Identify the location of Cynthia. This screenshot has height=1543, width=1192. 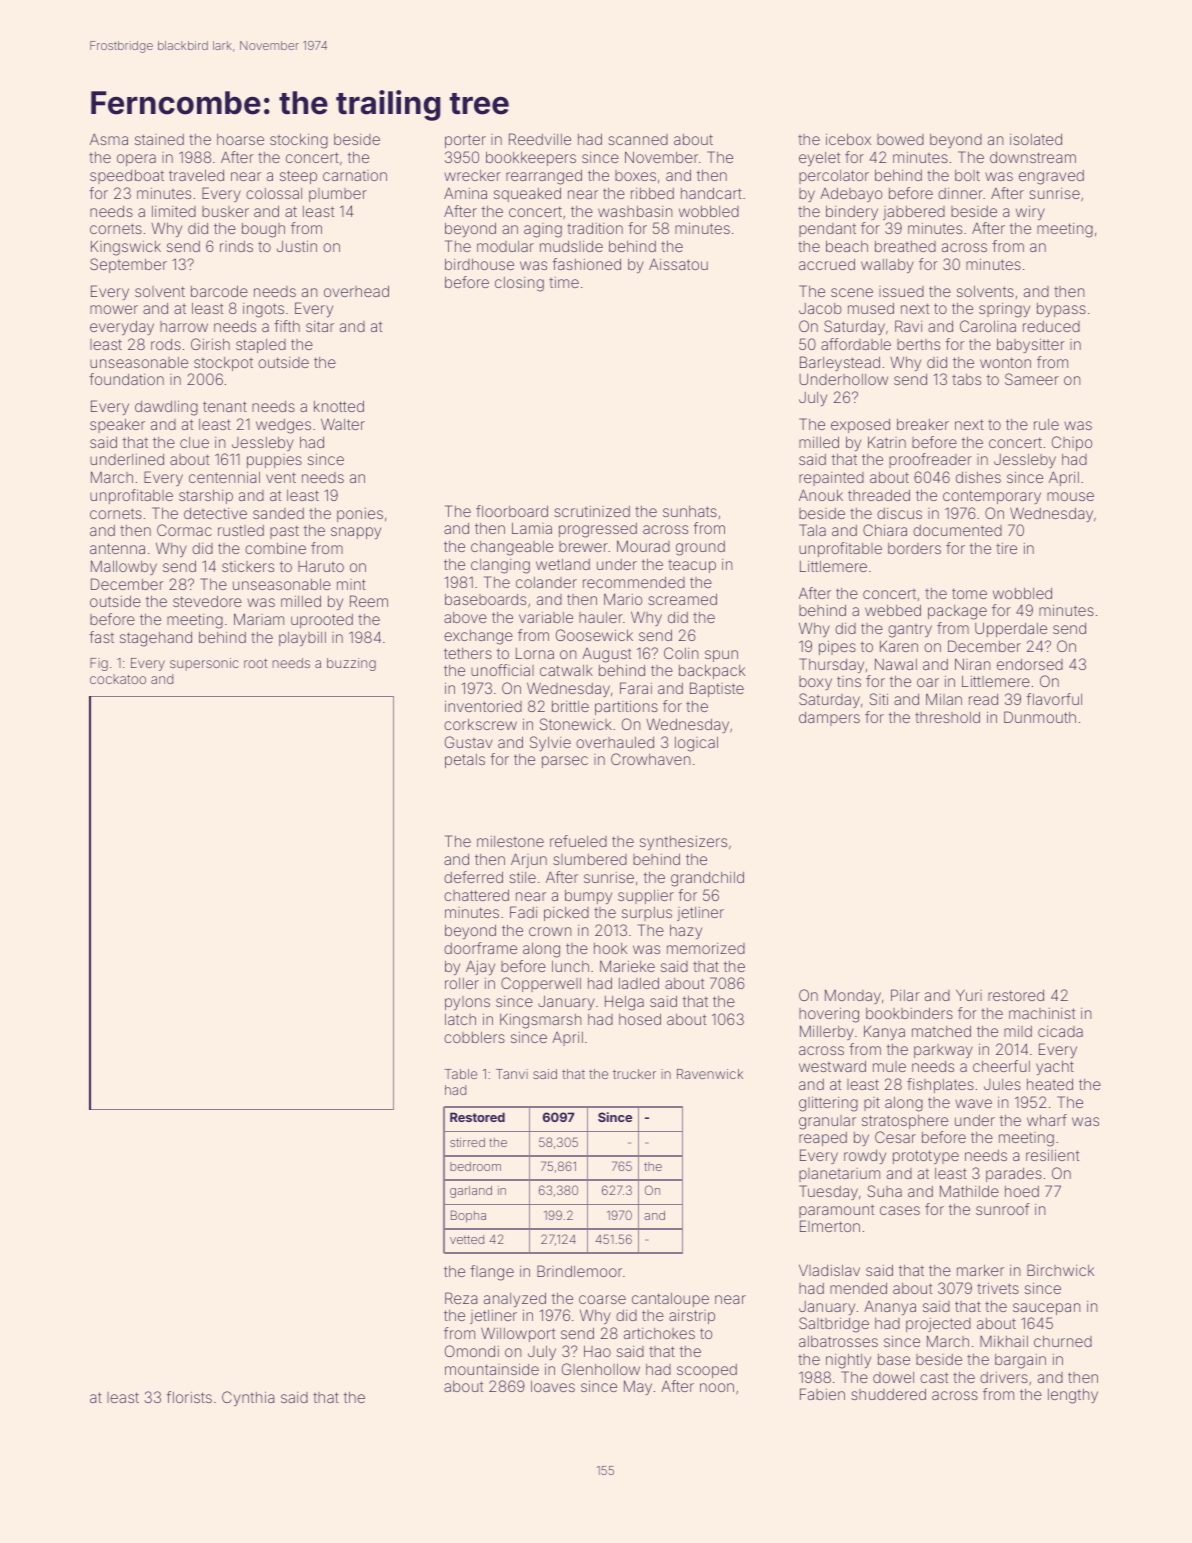
(248, 1398).
